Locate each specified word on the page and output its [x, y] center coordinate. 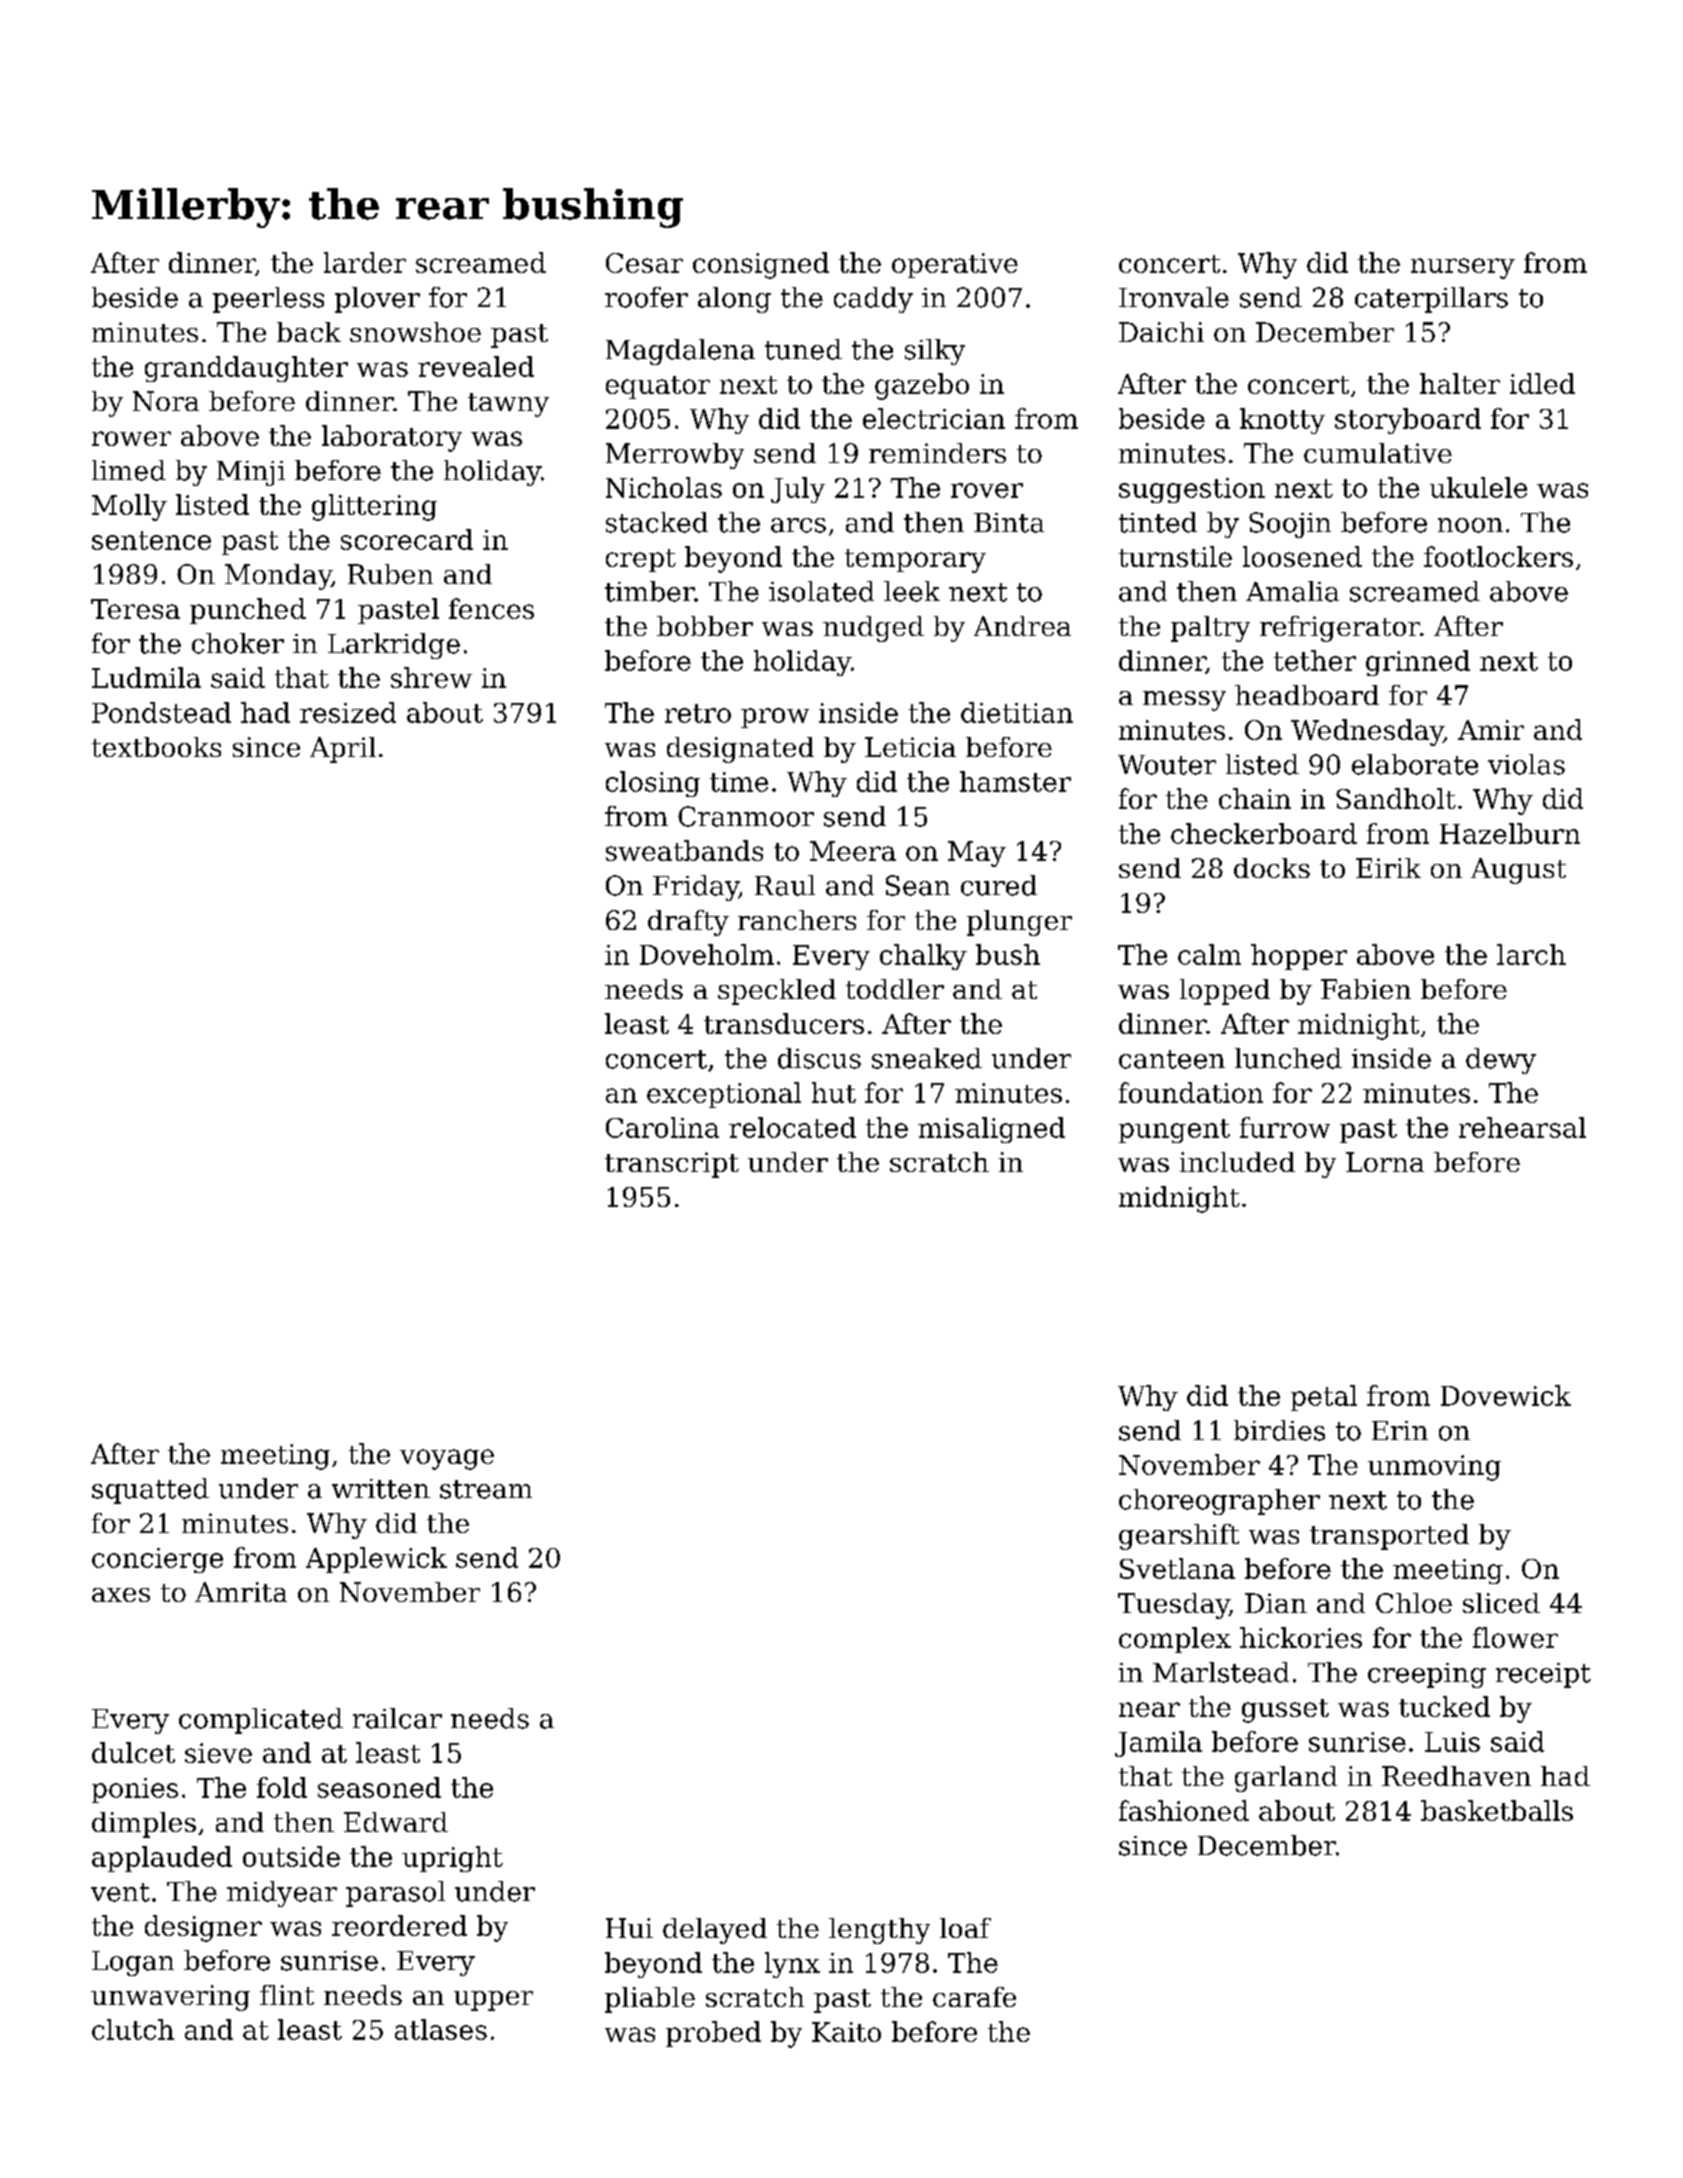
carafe [974, 1997]
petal [1324, 1398]
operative [955, 265]
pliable [650, 2000]
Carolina [662, 1127]
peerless [268, 300]
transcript [672, 1165]
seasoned [379, 1787]
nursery [1463, 268]
